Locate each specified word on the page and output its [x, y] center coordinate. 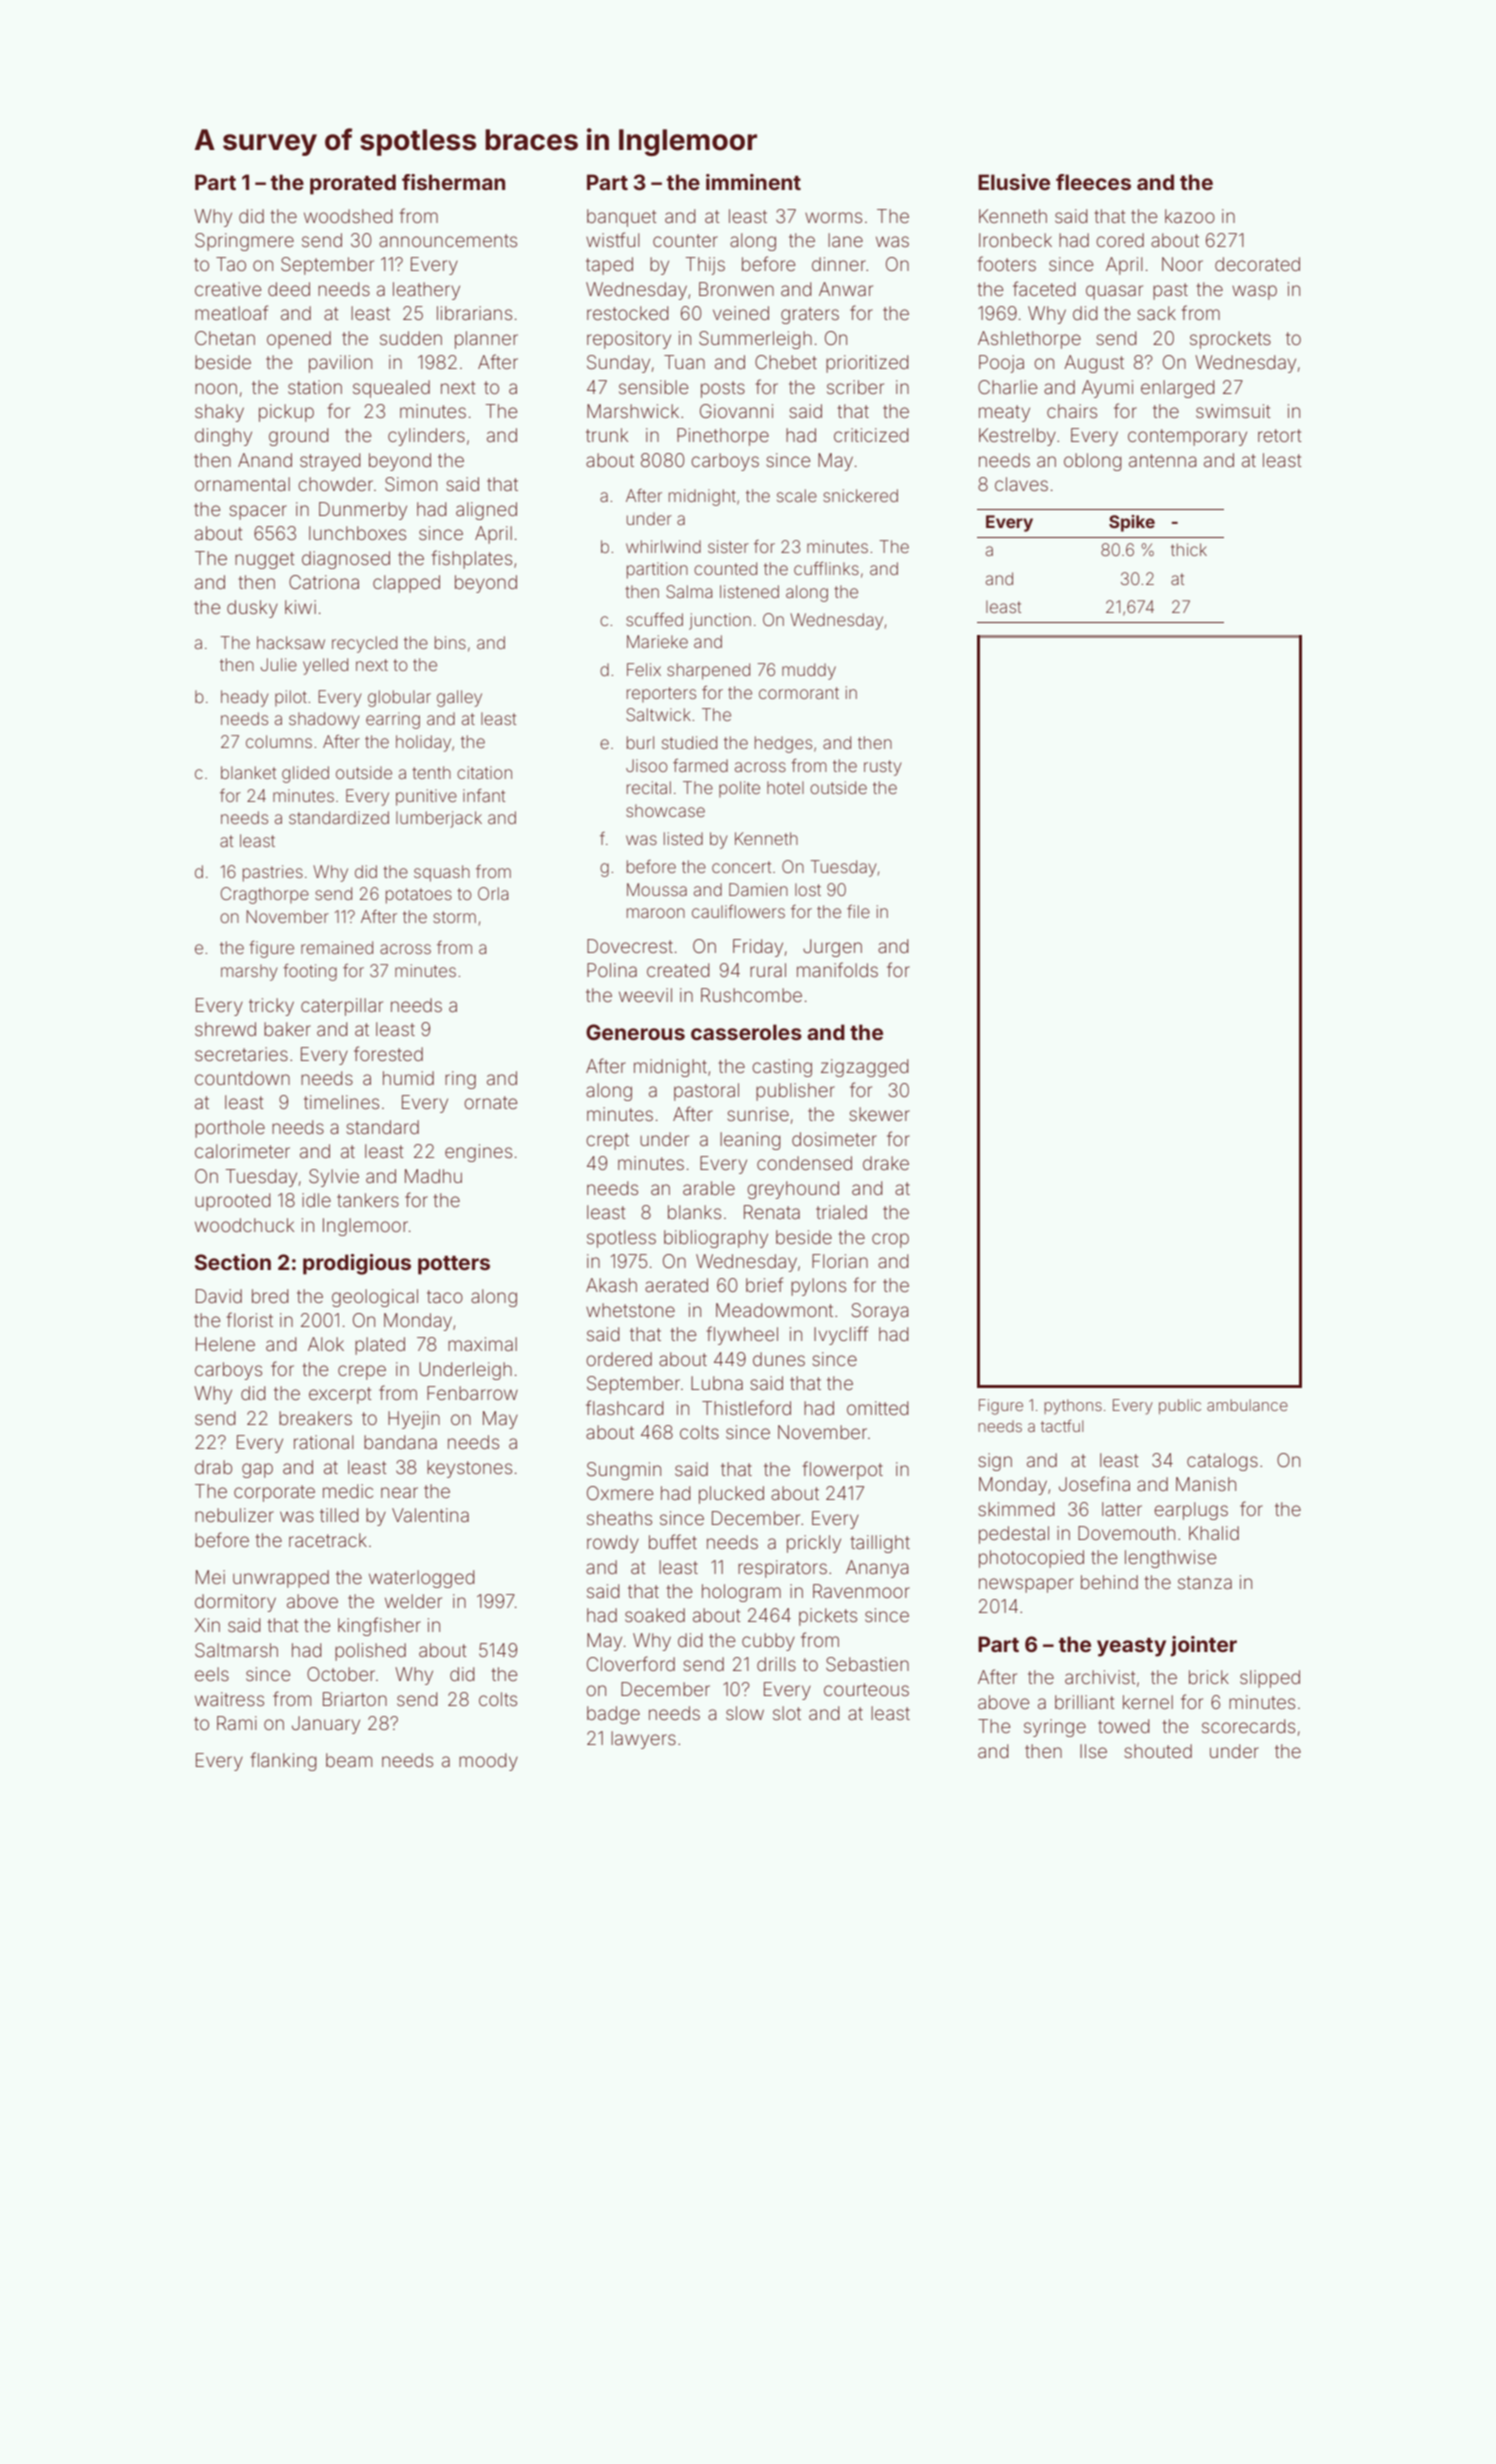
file [858, 911]
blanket [248, 772]
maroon [656, 913]
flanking [283, 1761]
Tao [231, 264]
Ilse [1093, 1751]
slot [787, 1713]
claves [1021, 484]
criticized [871, 435]
